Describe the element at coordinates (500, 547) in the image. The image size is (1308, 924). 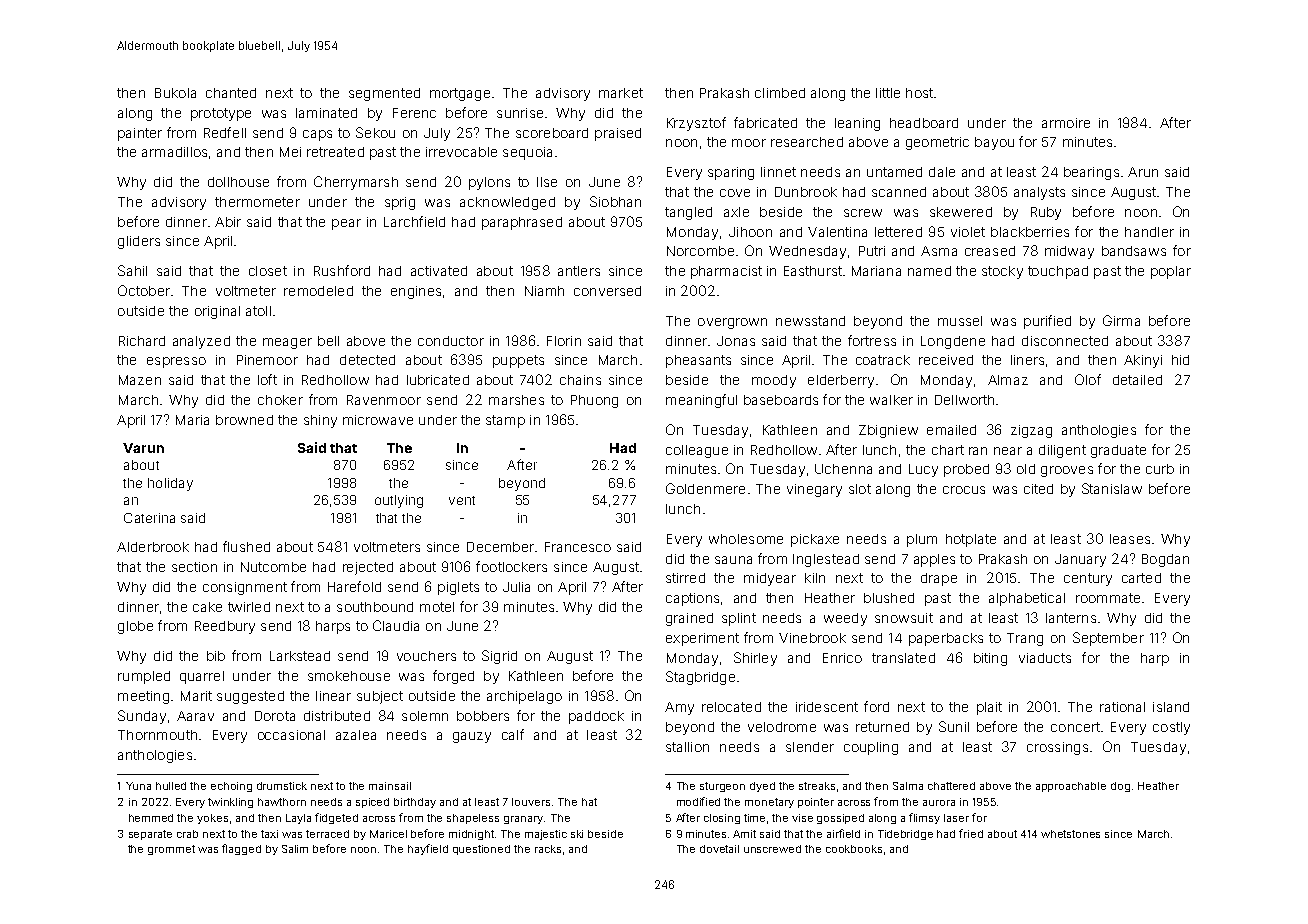
I see `December` at that location.
